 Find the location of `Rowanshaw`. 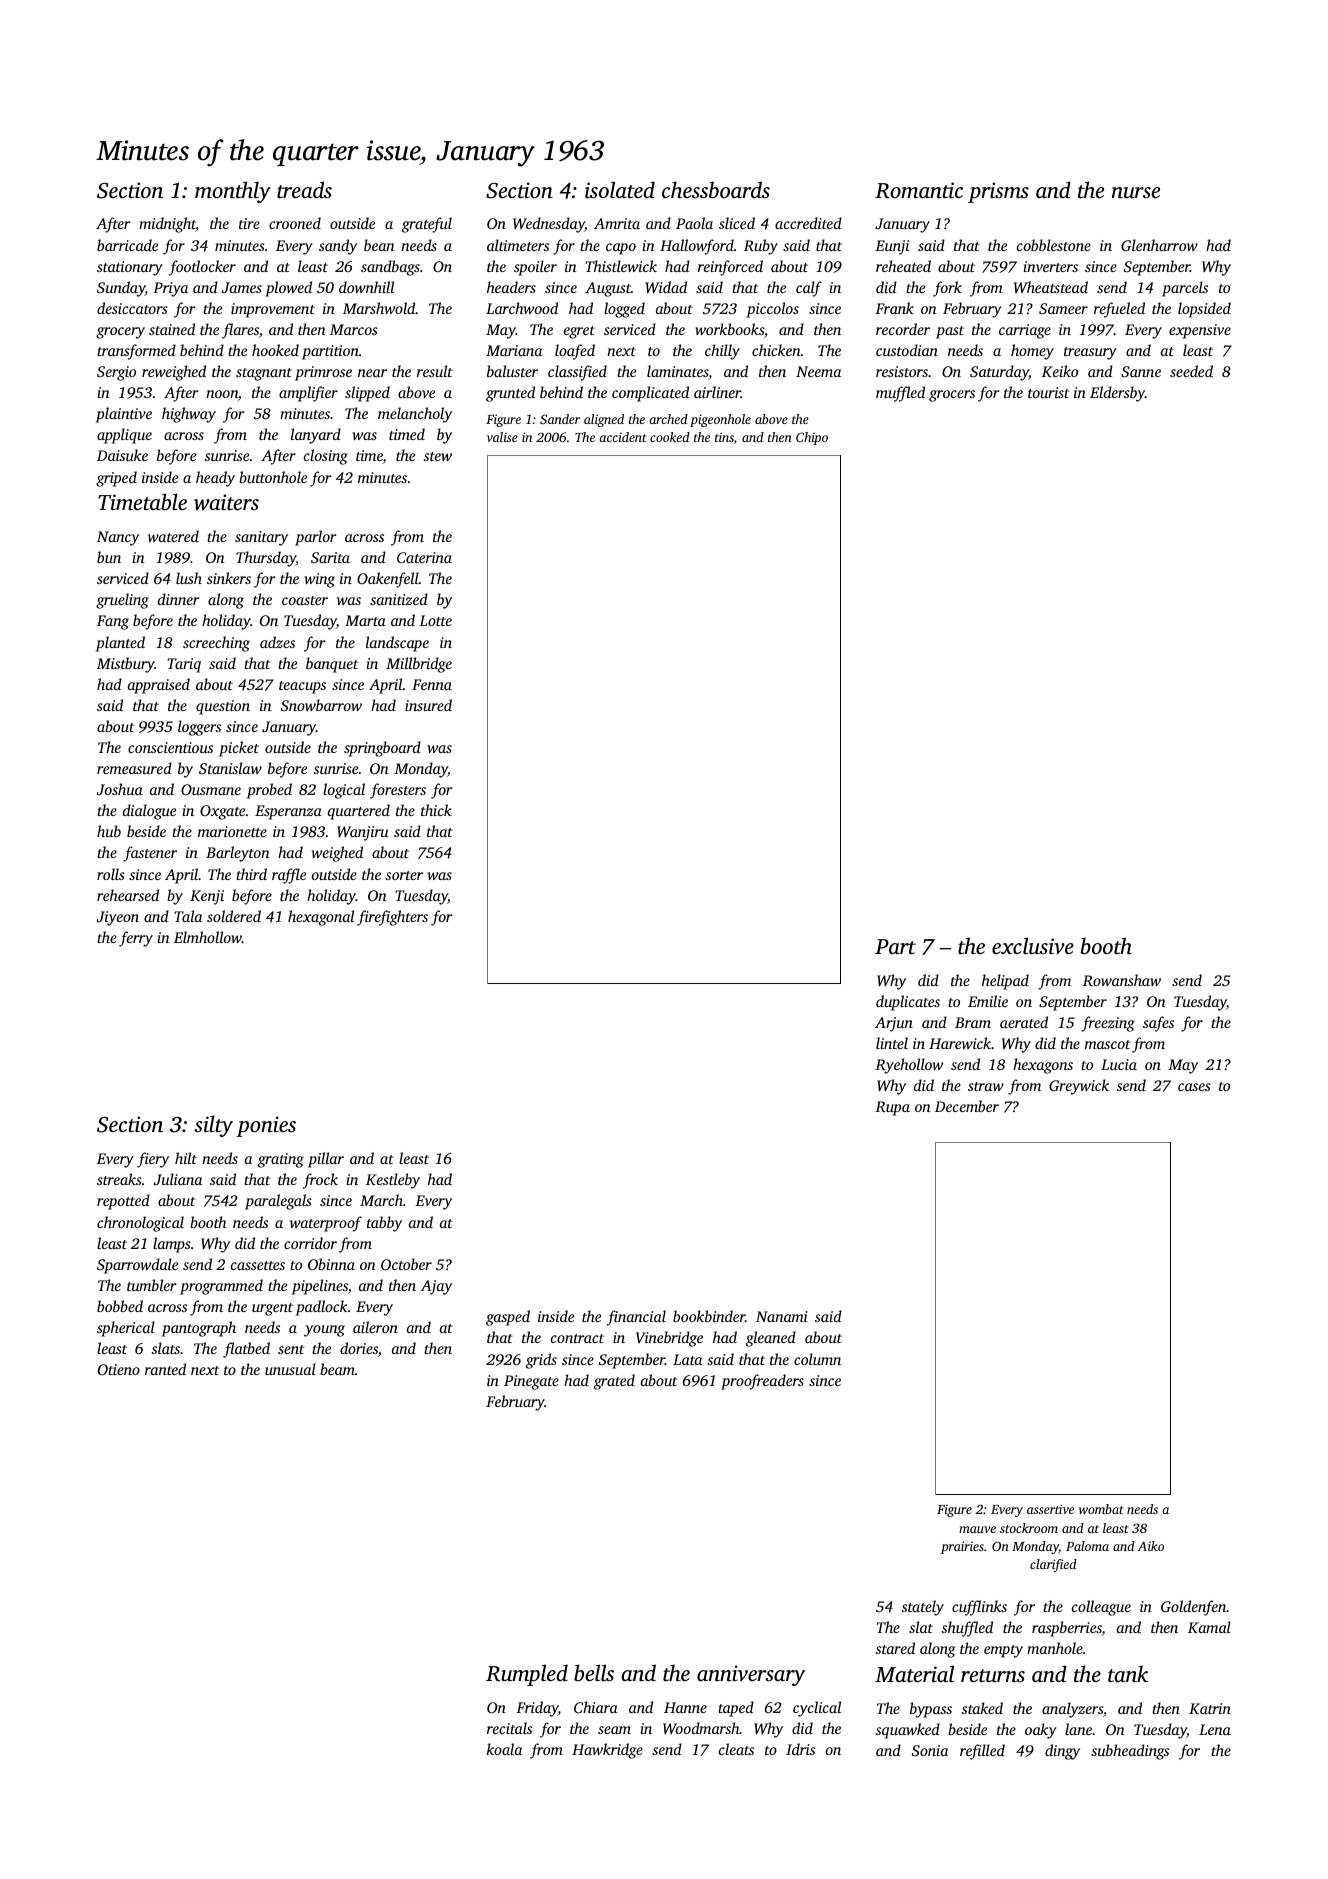

Rowanshaw is located at coordinates (1122, 980).
